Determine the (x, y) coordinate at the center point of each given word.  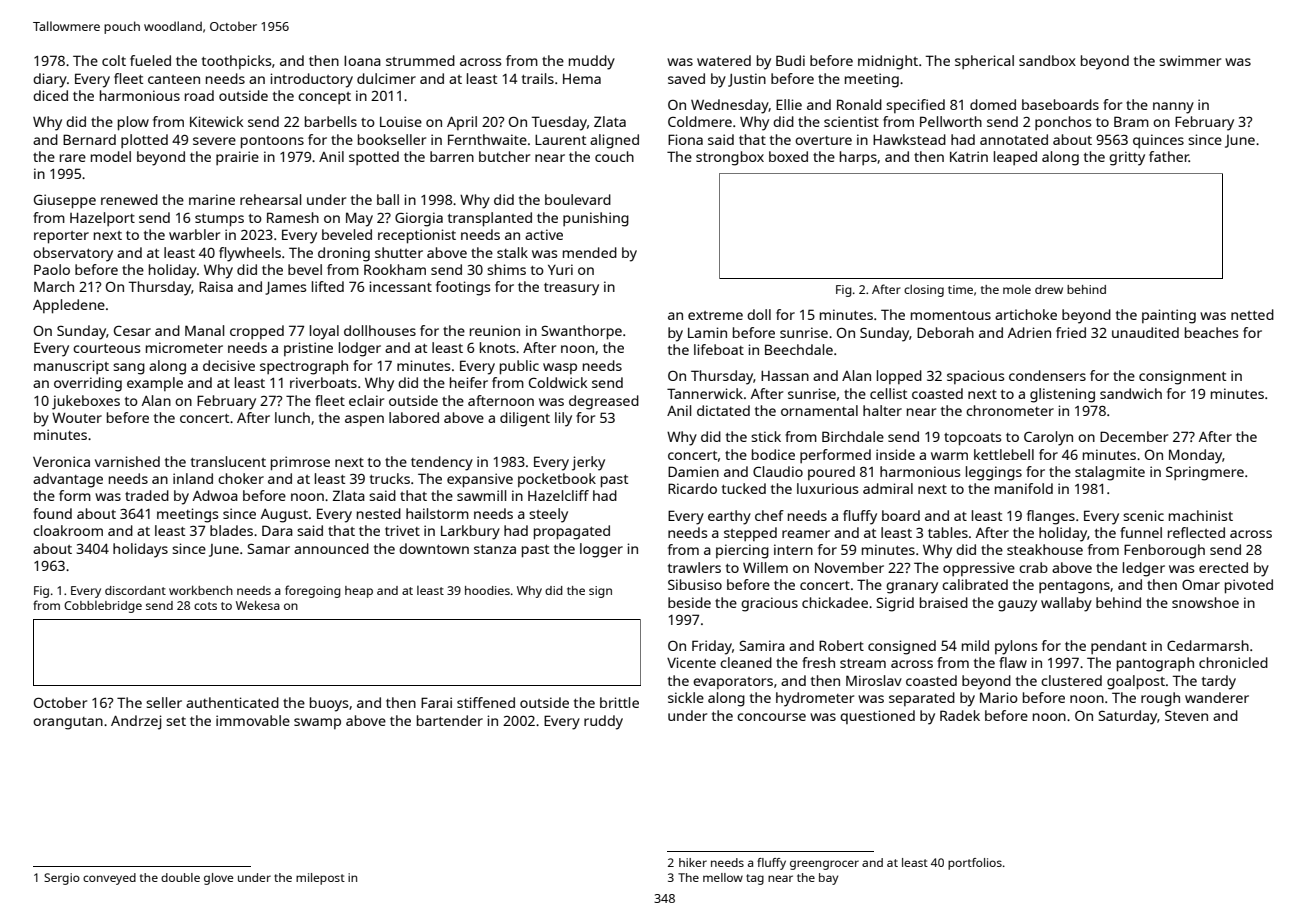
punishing (596, 219)
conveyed (109, 879)
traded (147, 495)
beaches (1211, 332)
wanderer (1217, 697)
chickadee (835, 602)
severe (214, 141)
